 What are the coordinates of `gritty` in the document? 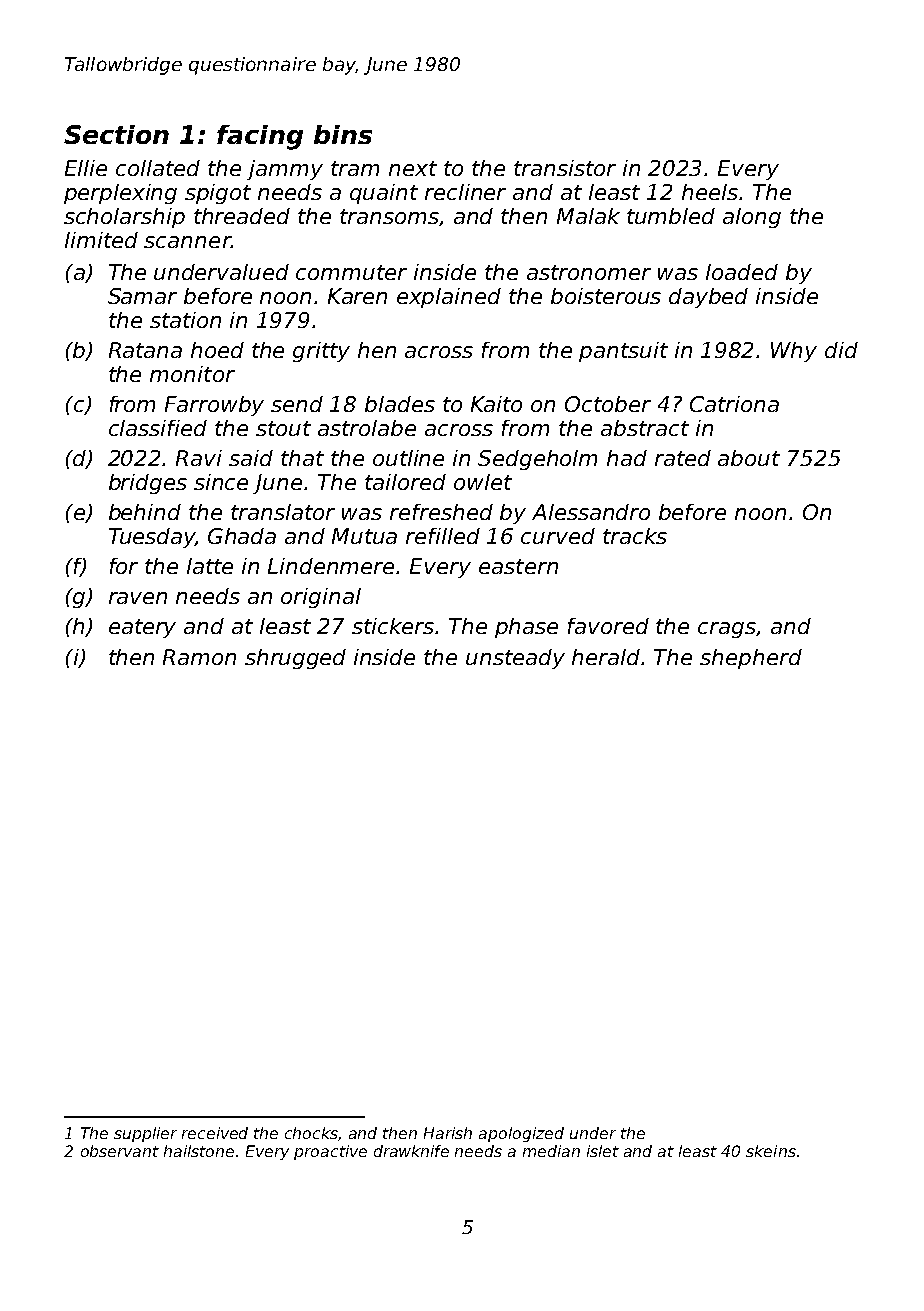 It's located at (321, 352).
